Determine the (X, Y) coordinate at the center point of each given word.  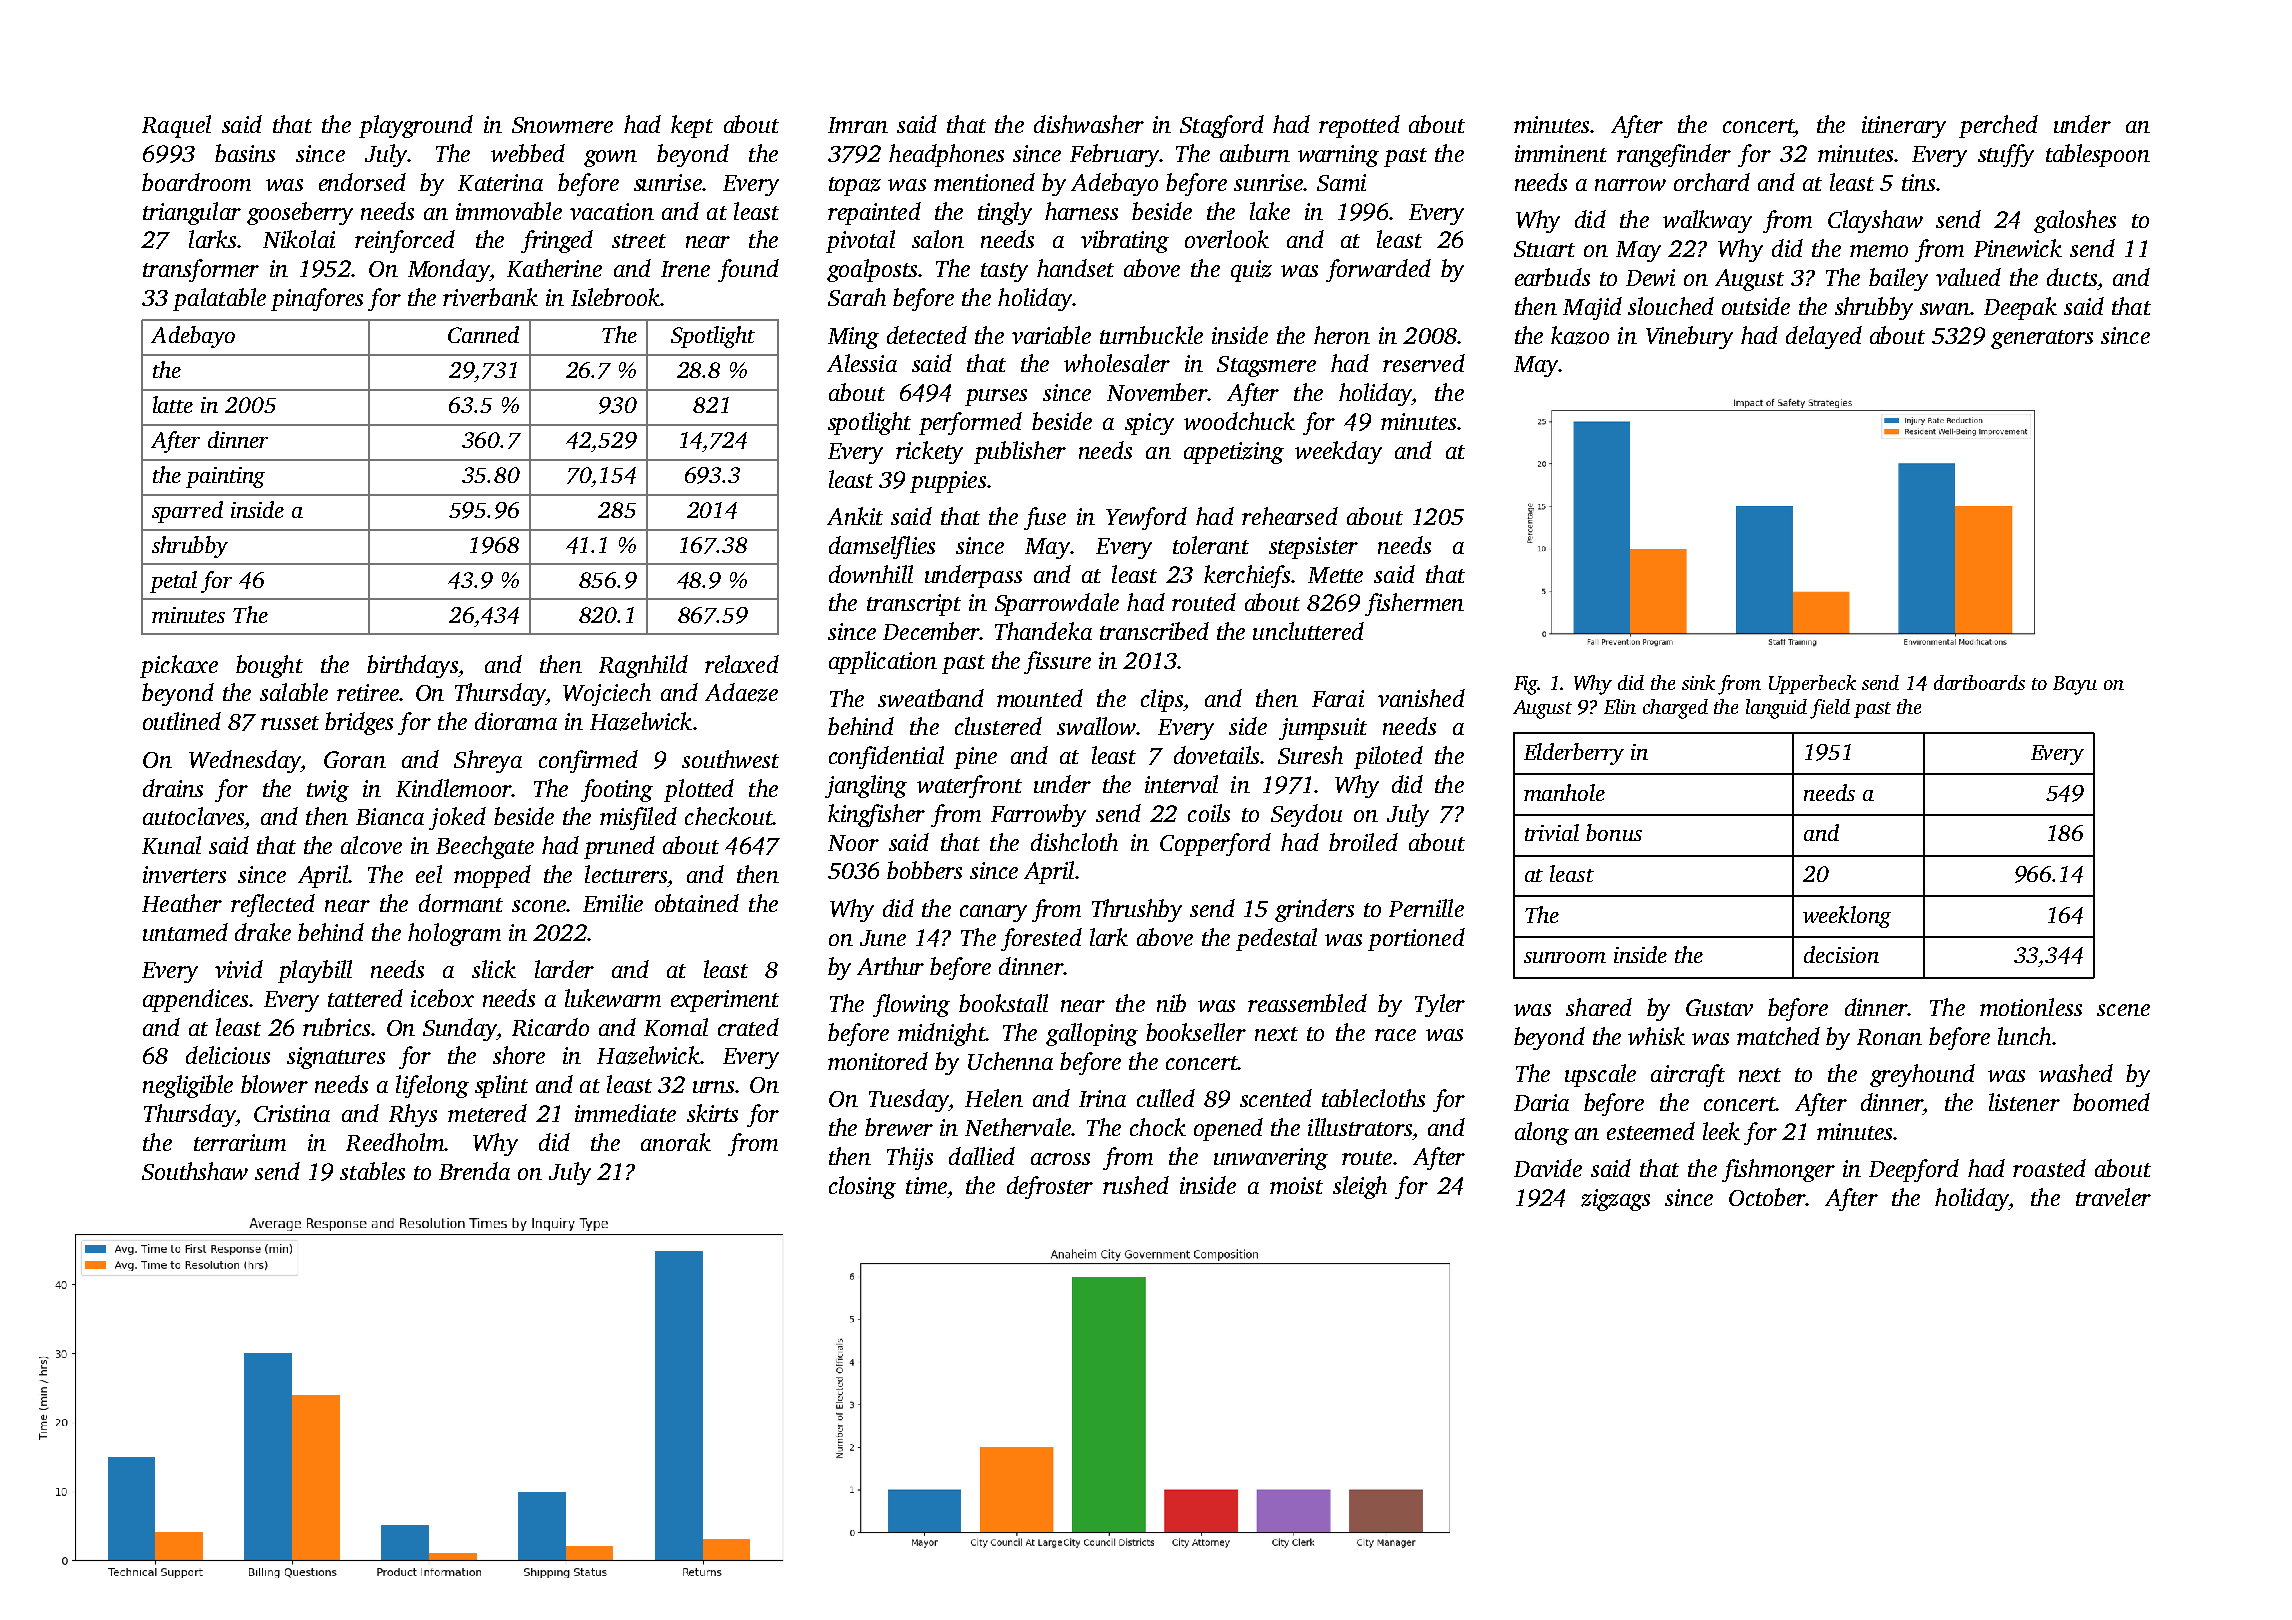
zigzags (1615, 1200)
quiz (1251, 271)
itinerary (1904, 127)
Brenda (474, 1171)
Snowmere (562, 125)
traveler (2113, 1197)
